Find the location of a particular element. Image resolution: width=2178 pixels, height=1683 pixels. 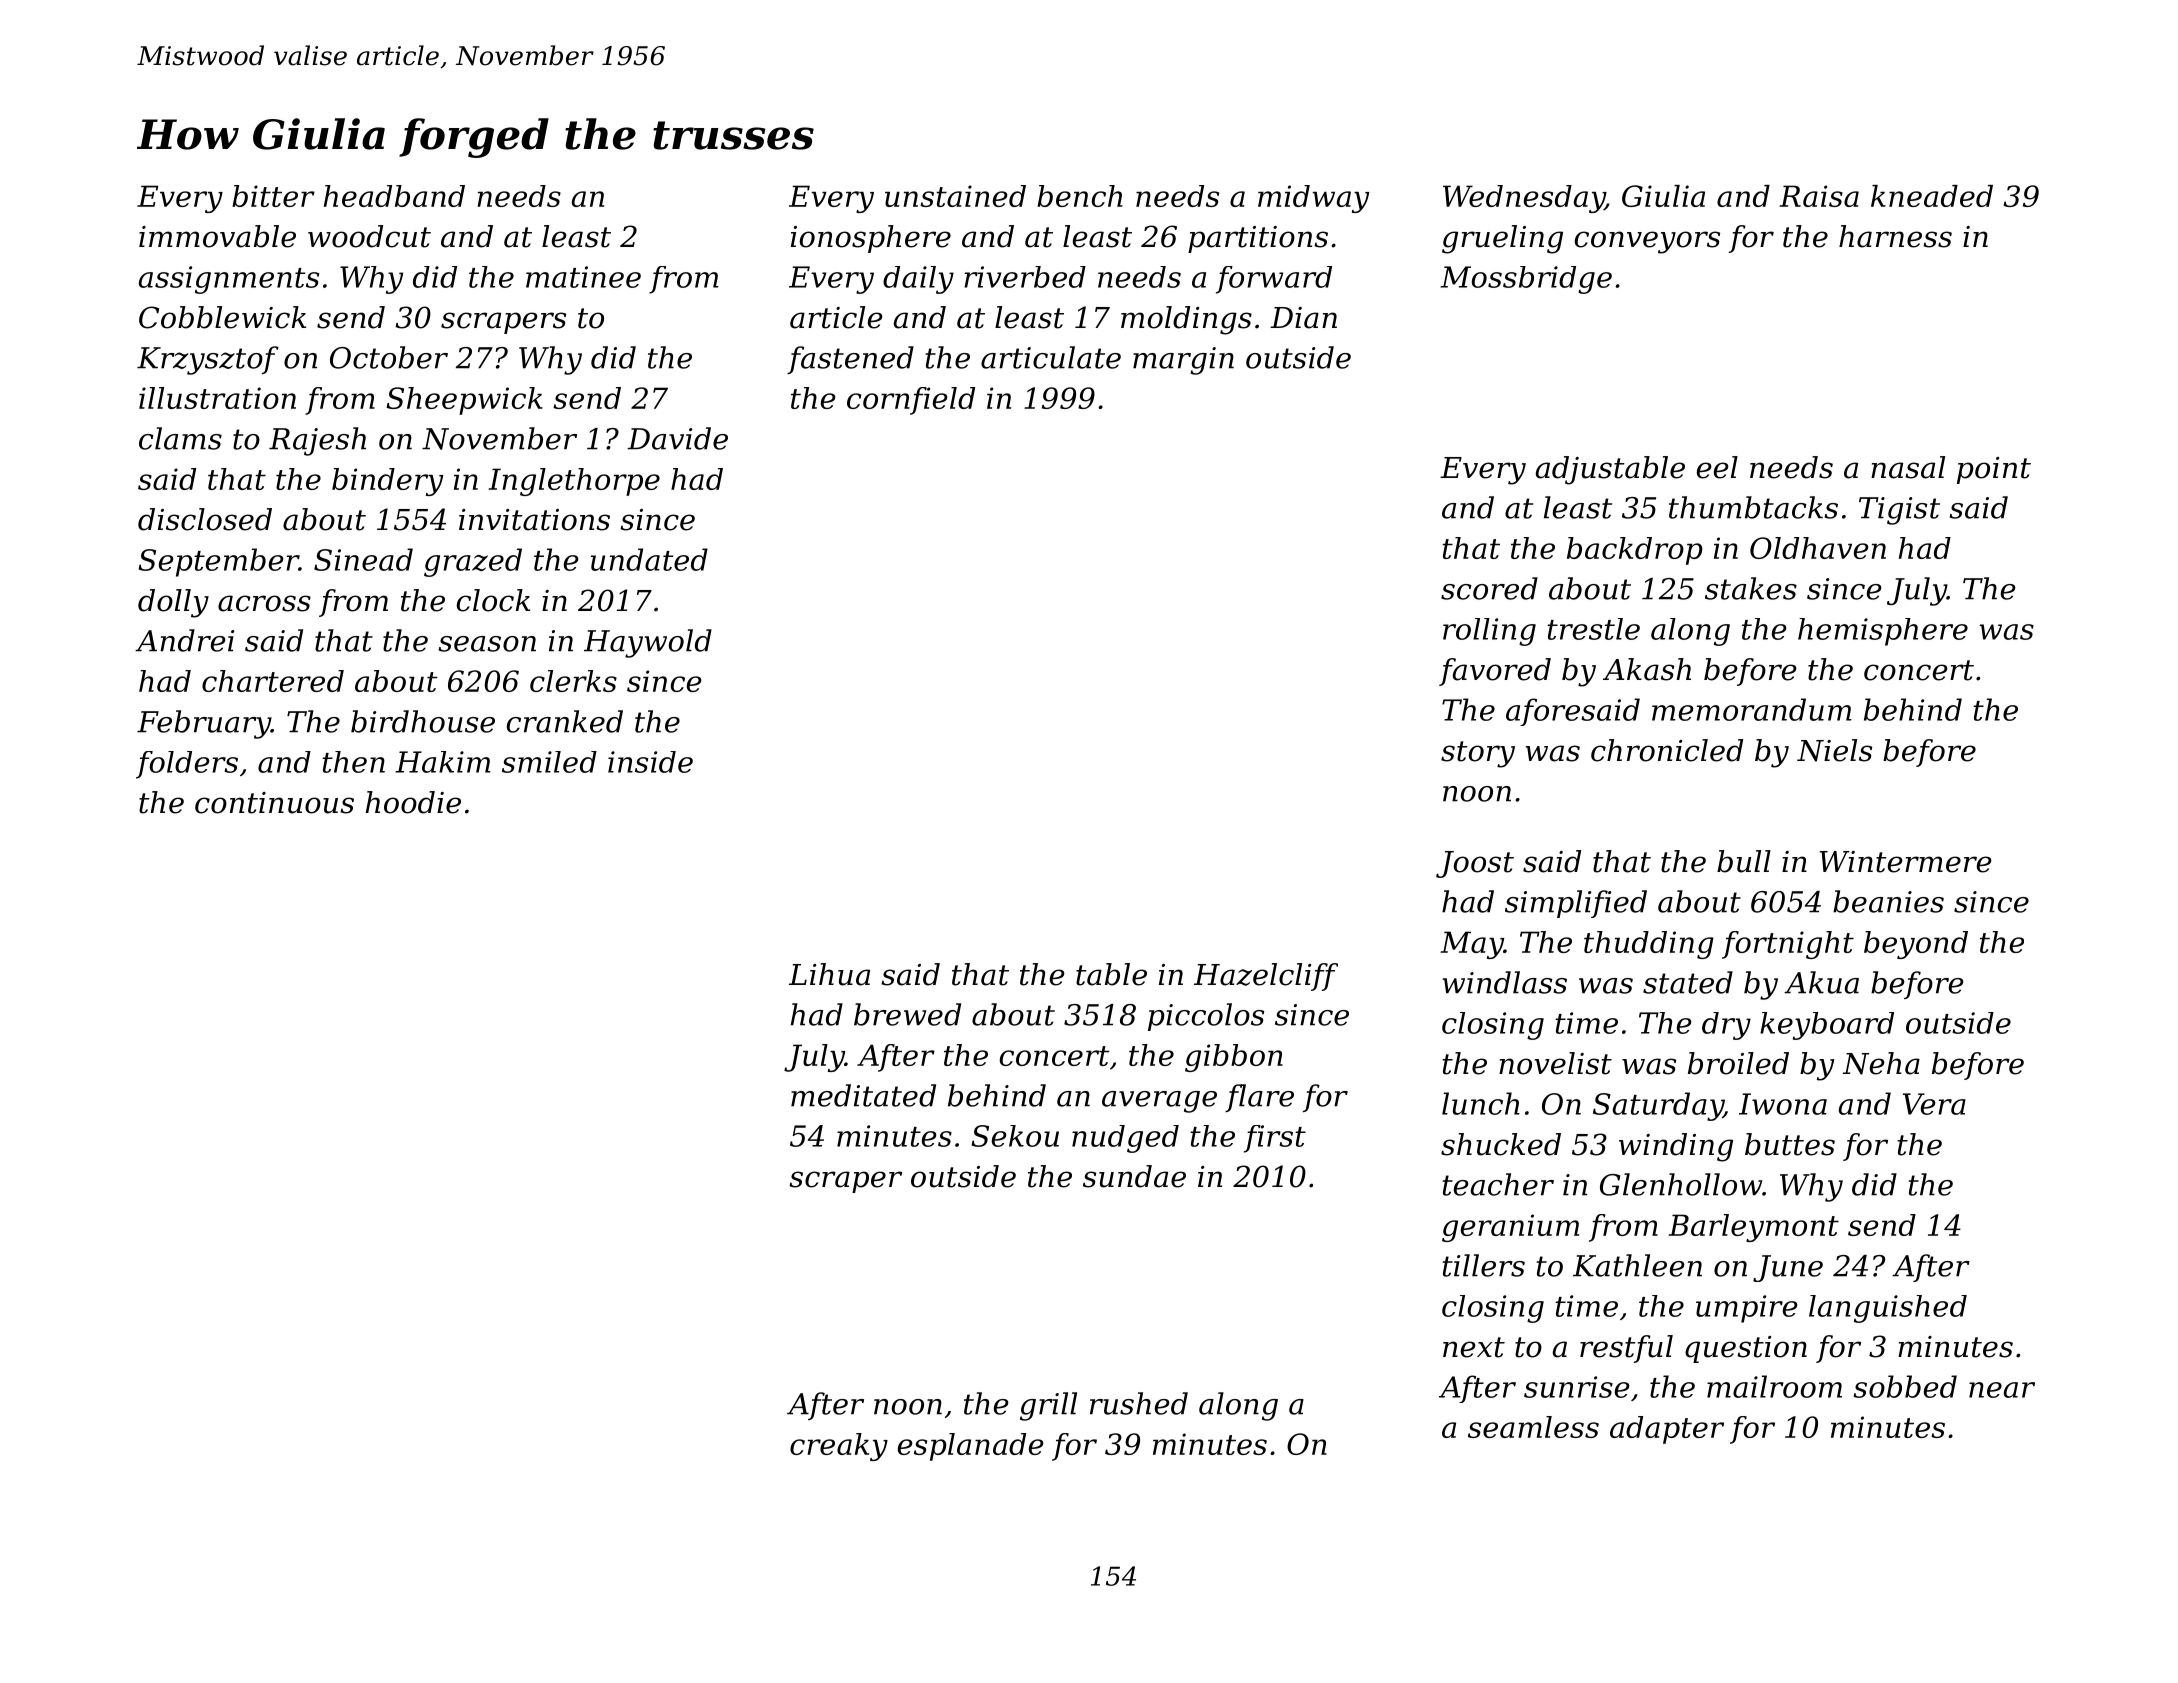

nasal is located at coordinates (1908, 467).
